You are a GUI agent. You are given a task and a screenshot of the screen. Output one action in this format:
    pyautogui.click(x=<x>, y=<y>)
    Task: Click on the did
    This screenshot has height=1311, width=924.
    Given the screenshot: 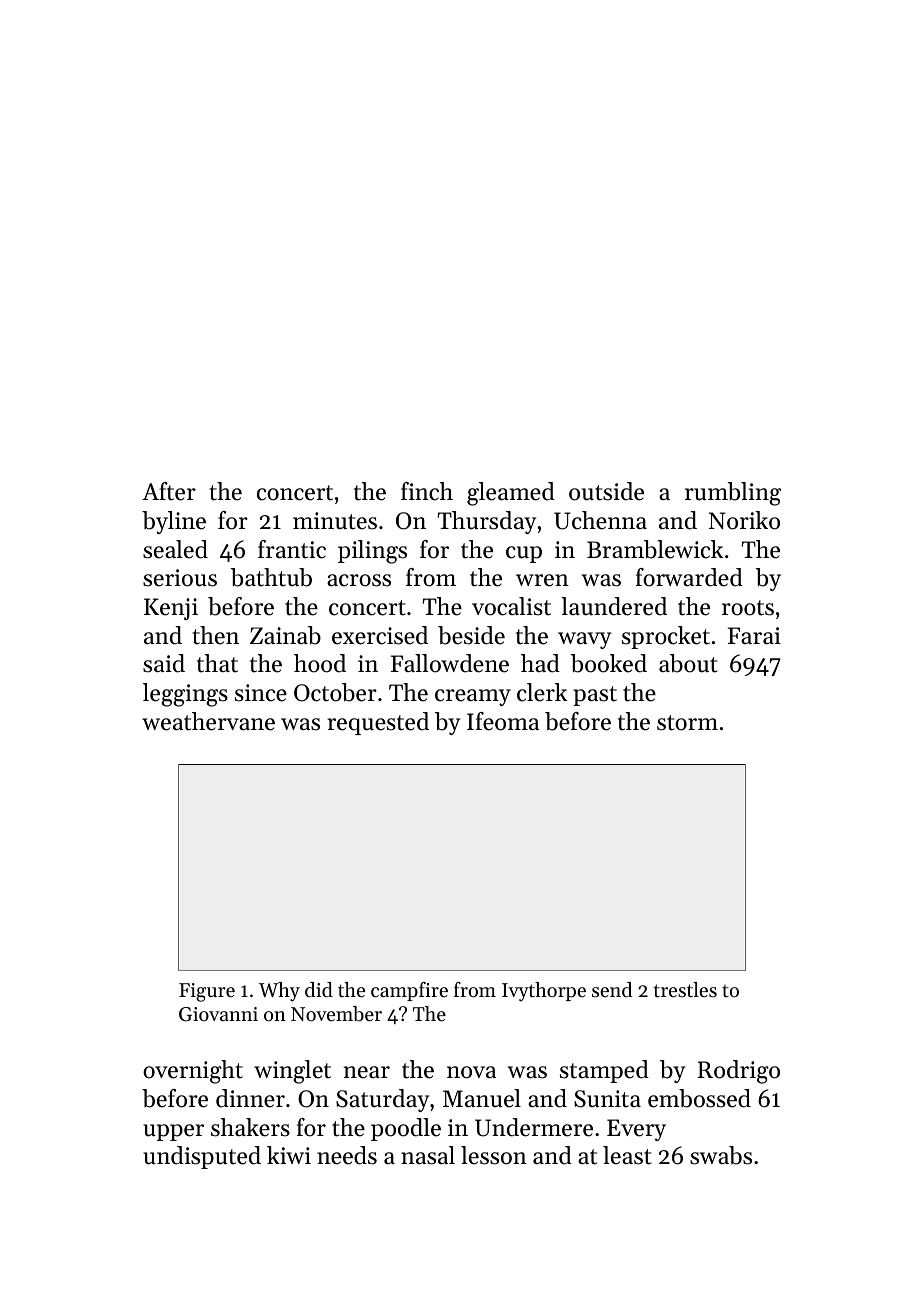 What is the action you would take?
    pyautogui.click(x=319, y=989)
